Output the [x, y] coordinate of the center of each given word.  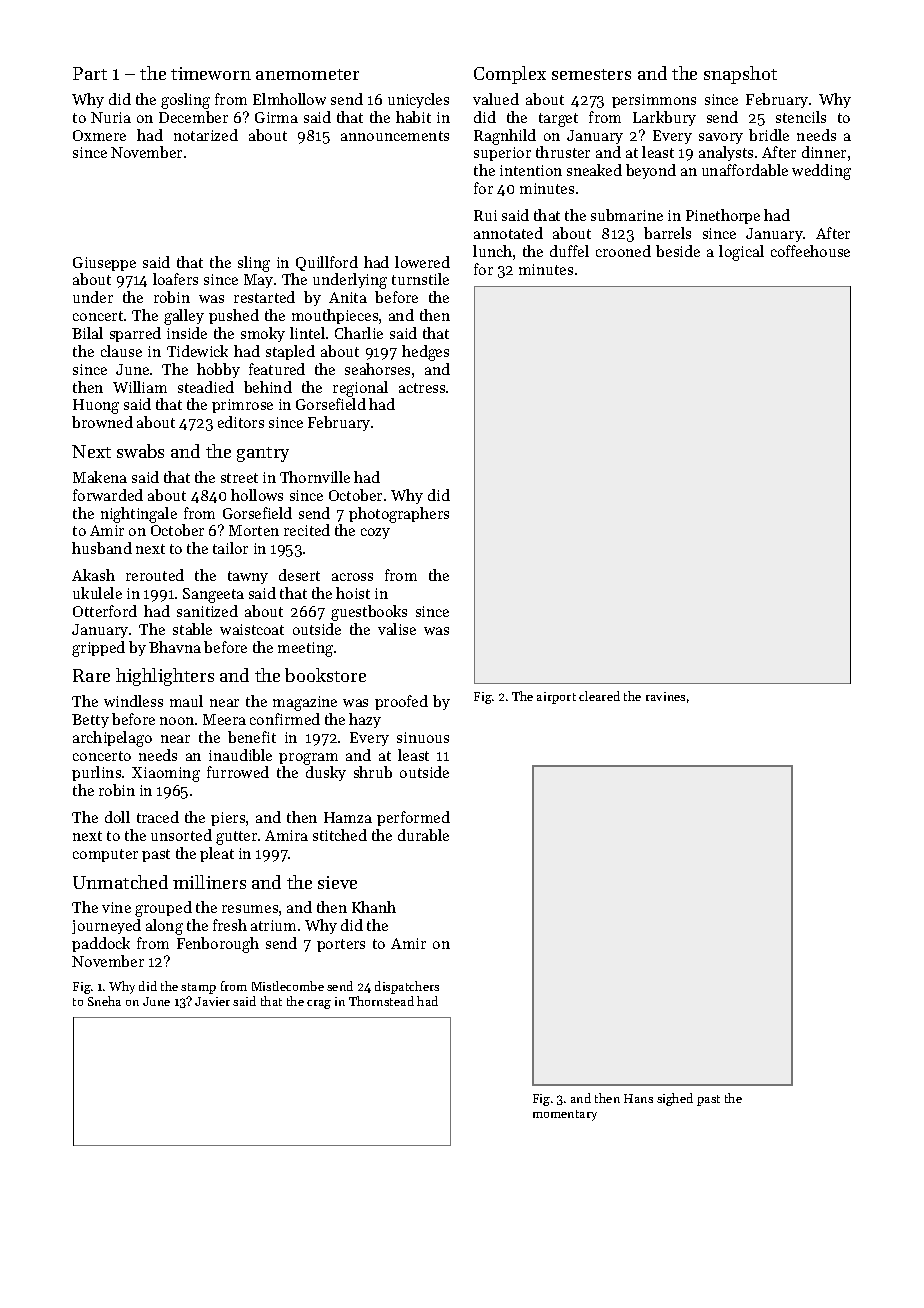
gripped [98, 649]
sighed [675, 1099]
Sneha [104, 1001]
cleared [599, 696]
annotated [508, 233]
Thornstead [381, 1001]
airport [556, 698]
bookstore [325, 675]
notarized [206, 135]
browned [102, 422]
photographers [399, 515]
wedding [821, 172]
